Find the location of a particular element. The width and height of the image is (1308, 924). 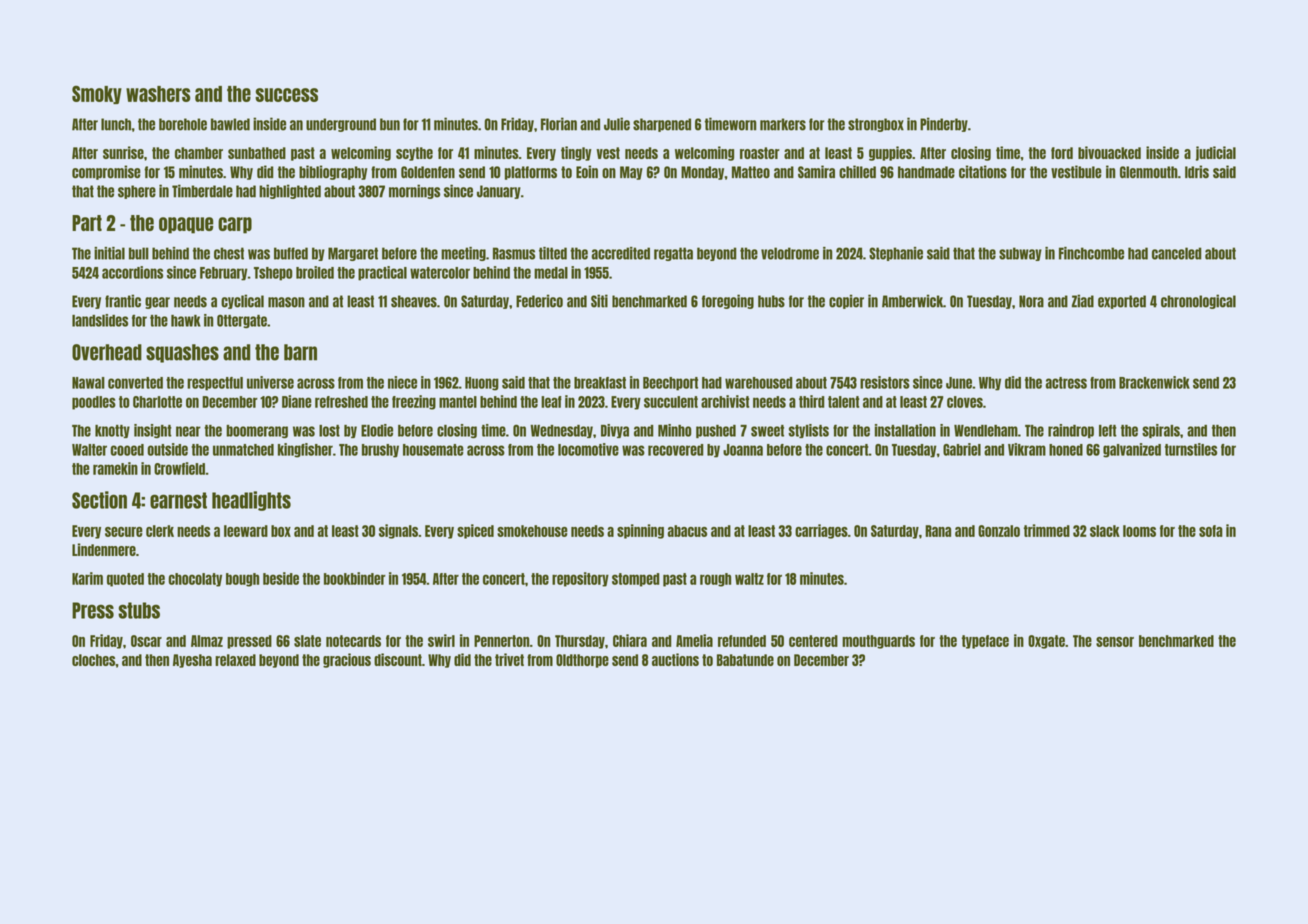

headlights is located at coordinates (251, 501).
